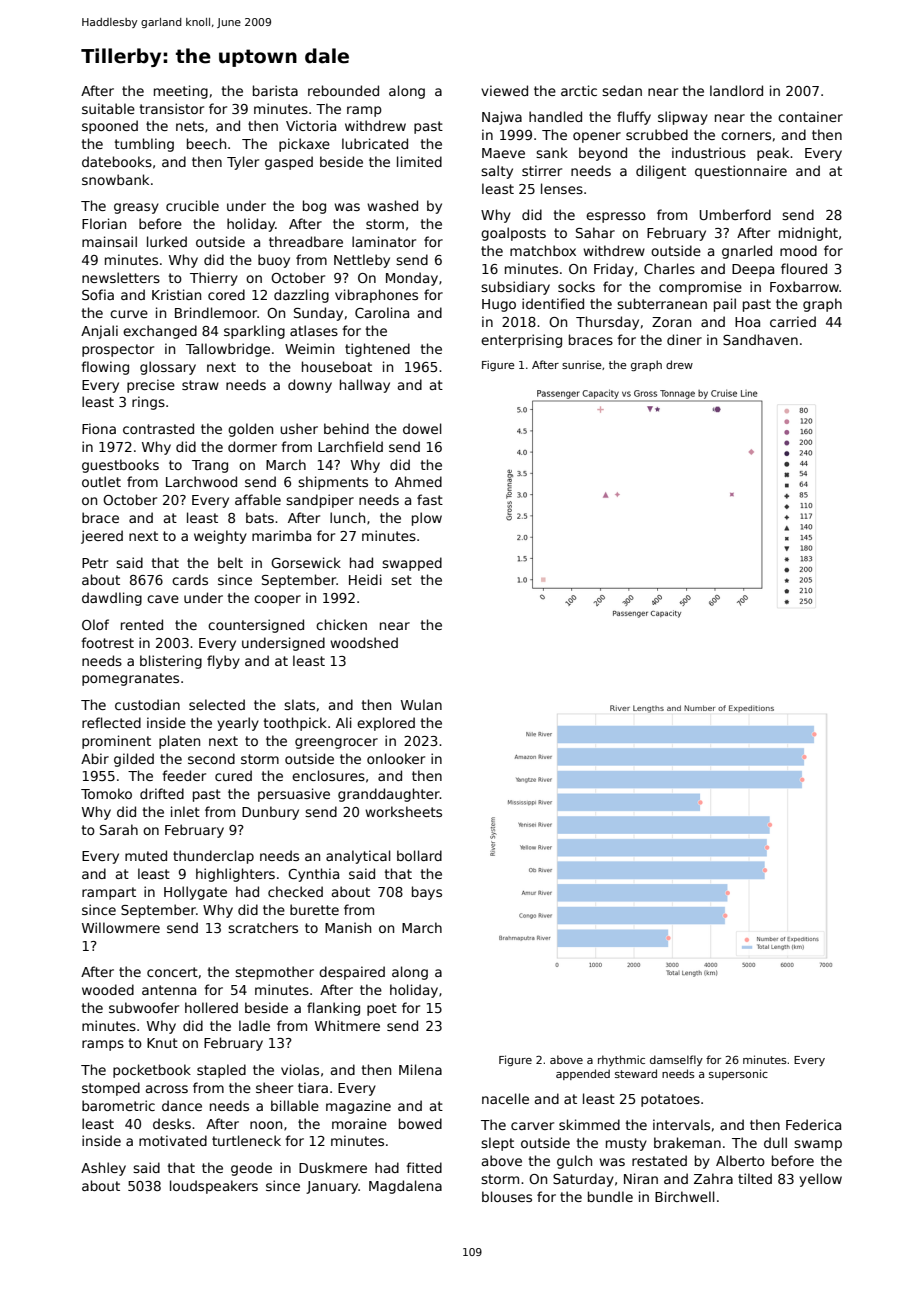  I want to click on Sofia, so click(98, 294).
